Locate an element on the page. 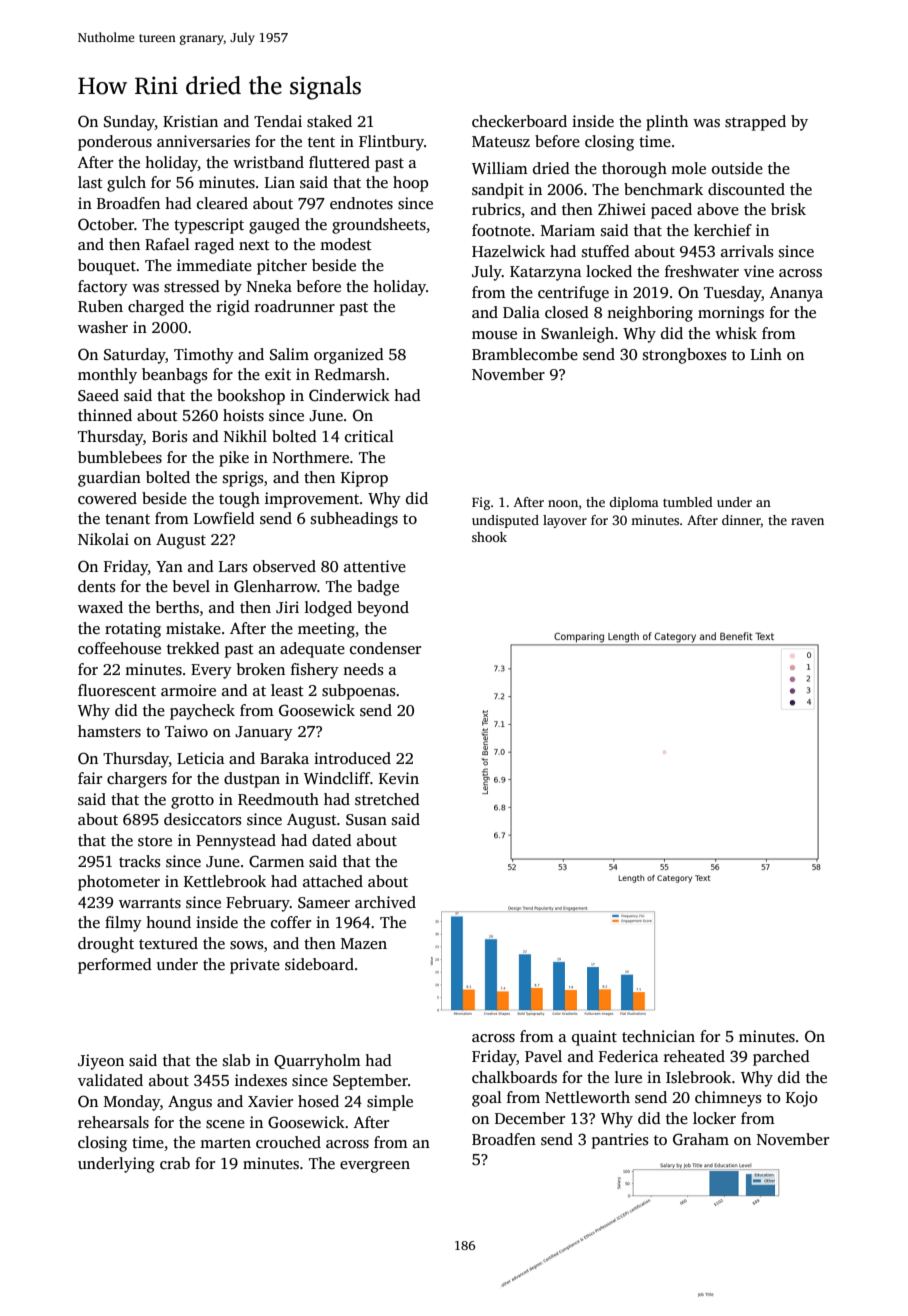 The width and height of the page is (908, 1316). technician is located at coordinates (658, 1036).
